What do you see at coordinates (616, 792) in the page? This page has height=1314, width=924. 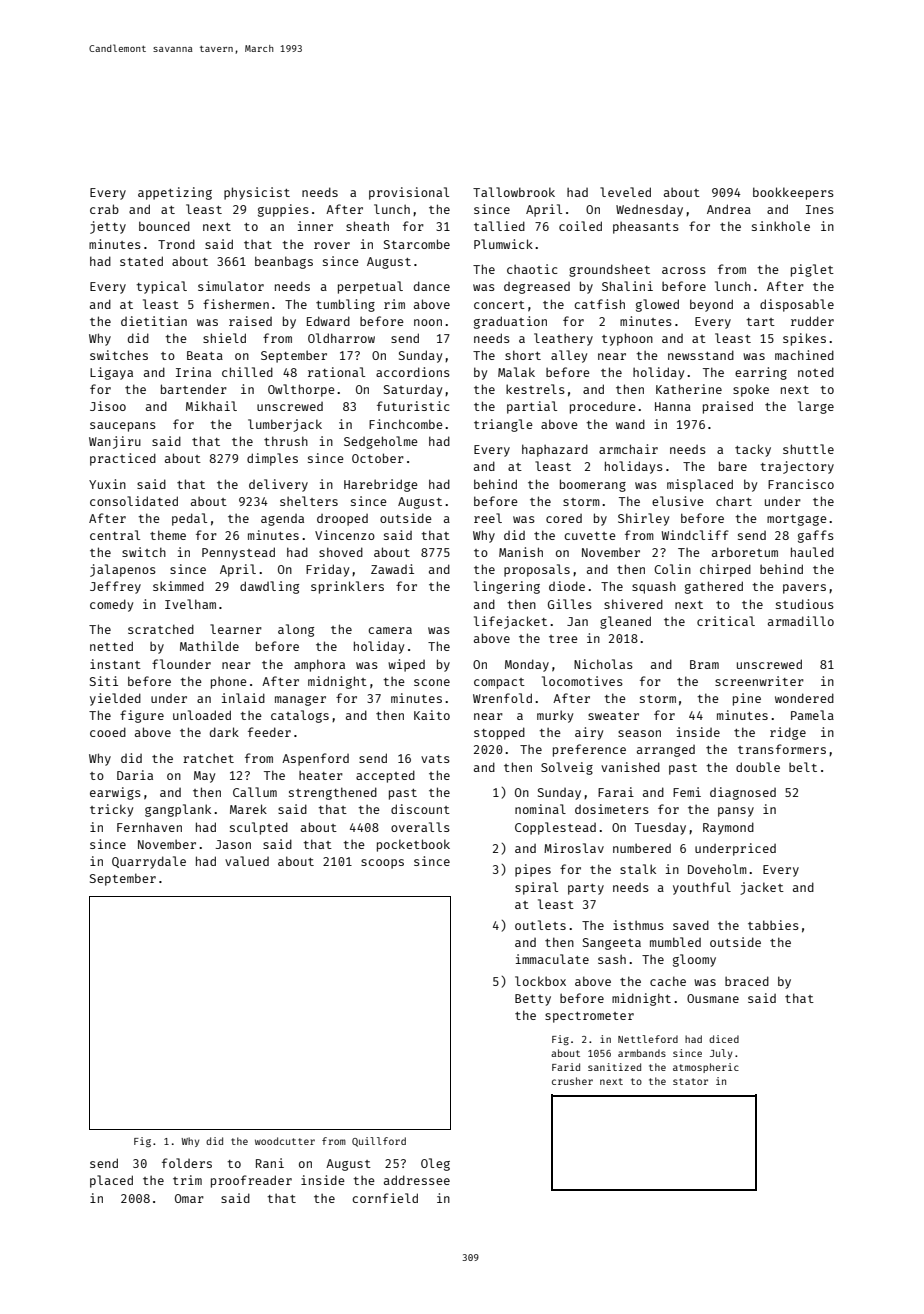 I see `Farai` at bounding box center [616, 792].
